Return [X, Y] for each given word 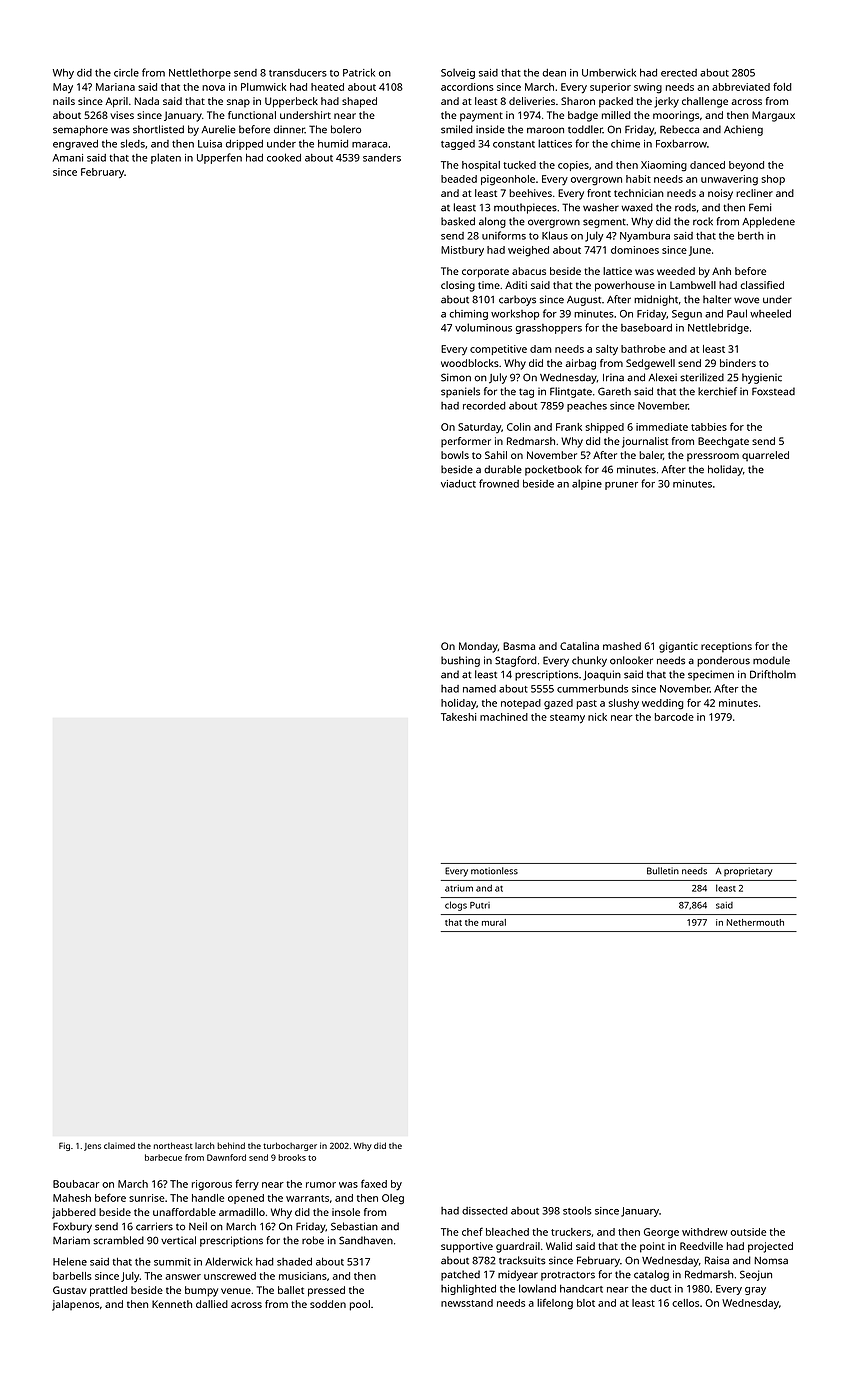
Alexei [663, 377]
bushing [460, 661]
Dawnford [226, 1157]
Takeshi [458, 717]
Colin [519, 427]
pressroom [713, 457]
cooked [284, 157]
